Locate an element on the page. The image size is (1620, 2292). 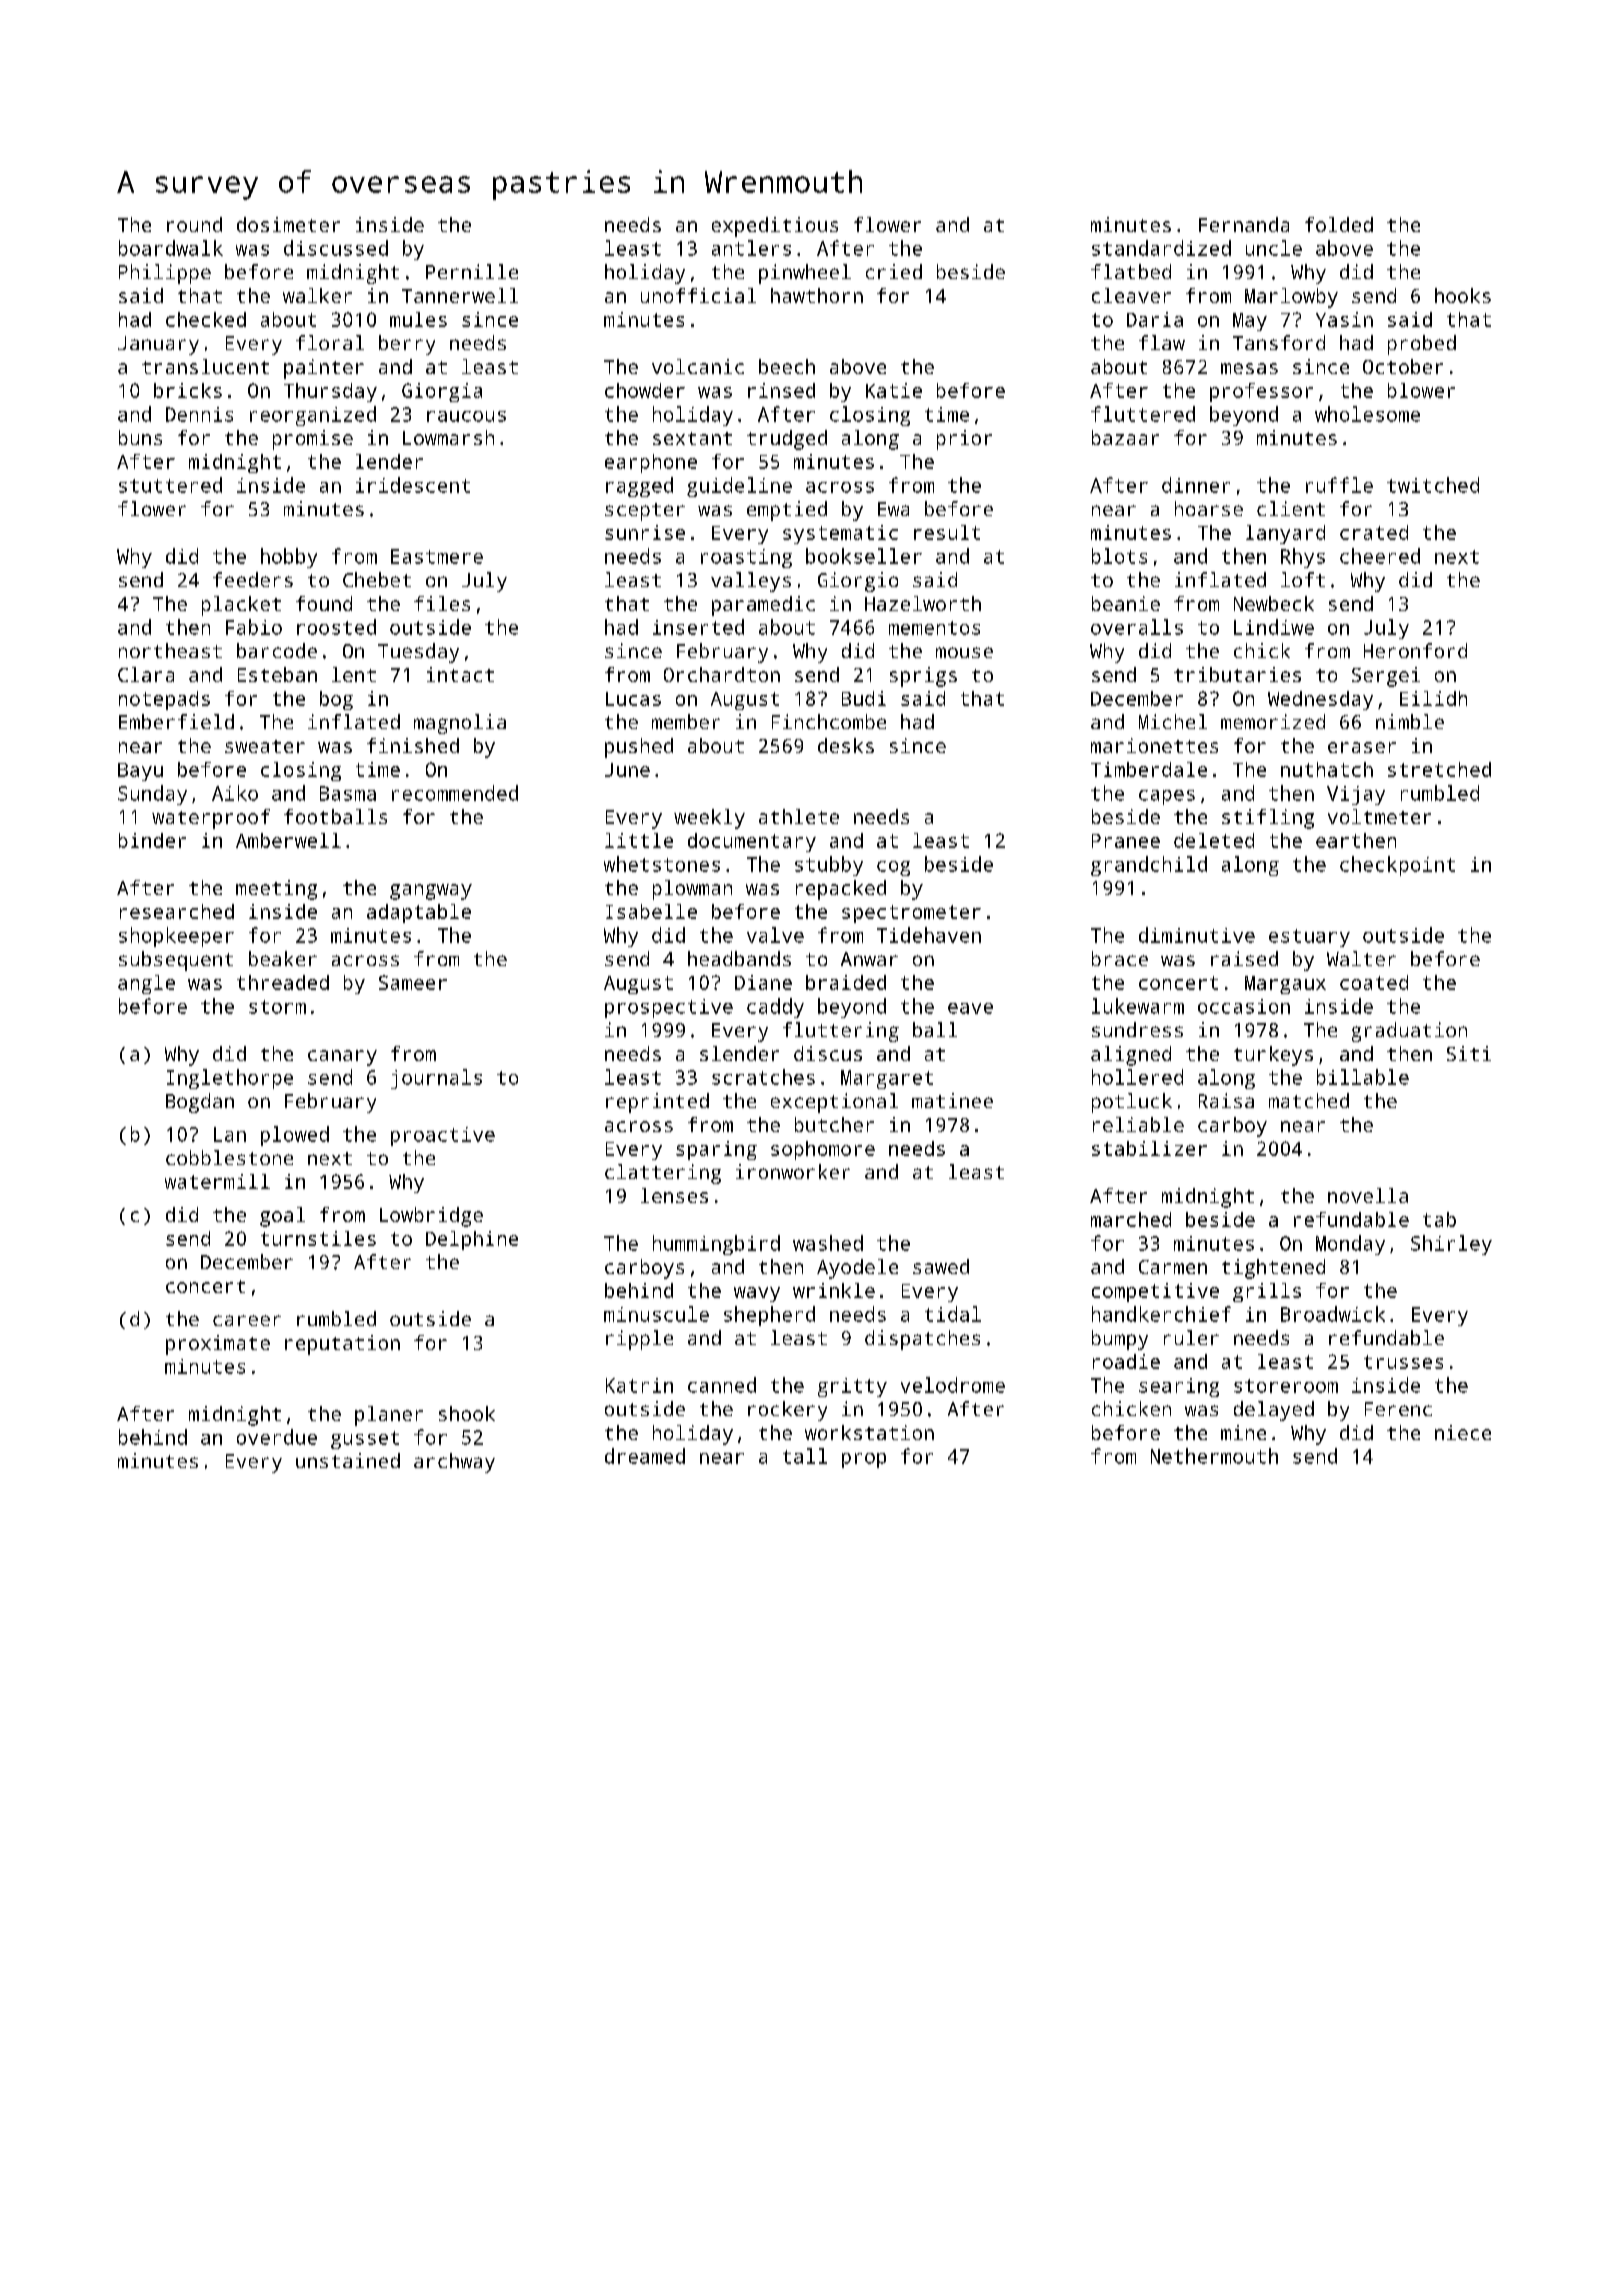
dosimeter is located at coordinates (288, 224).
